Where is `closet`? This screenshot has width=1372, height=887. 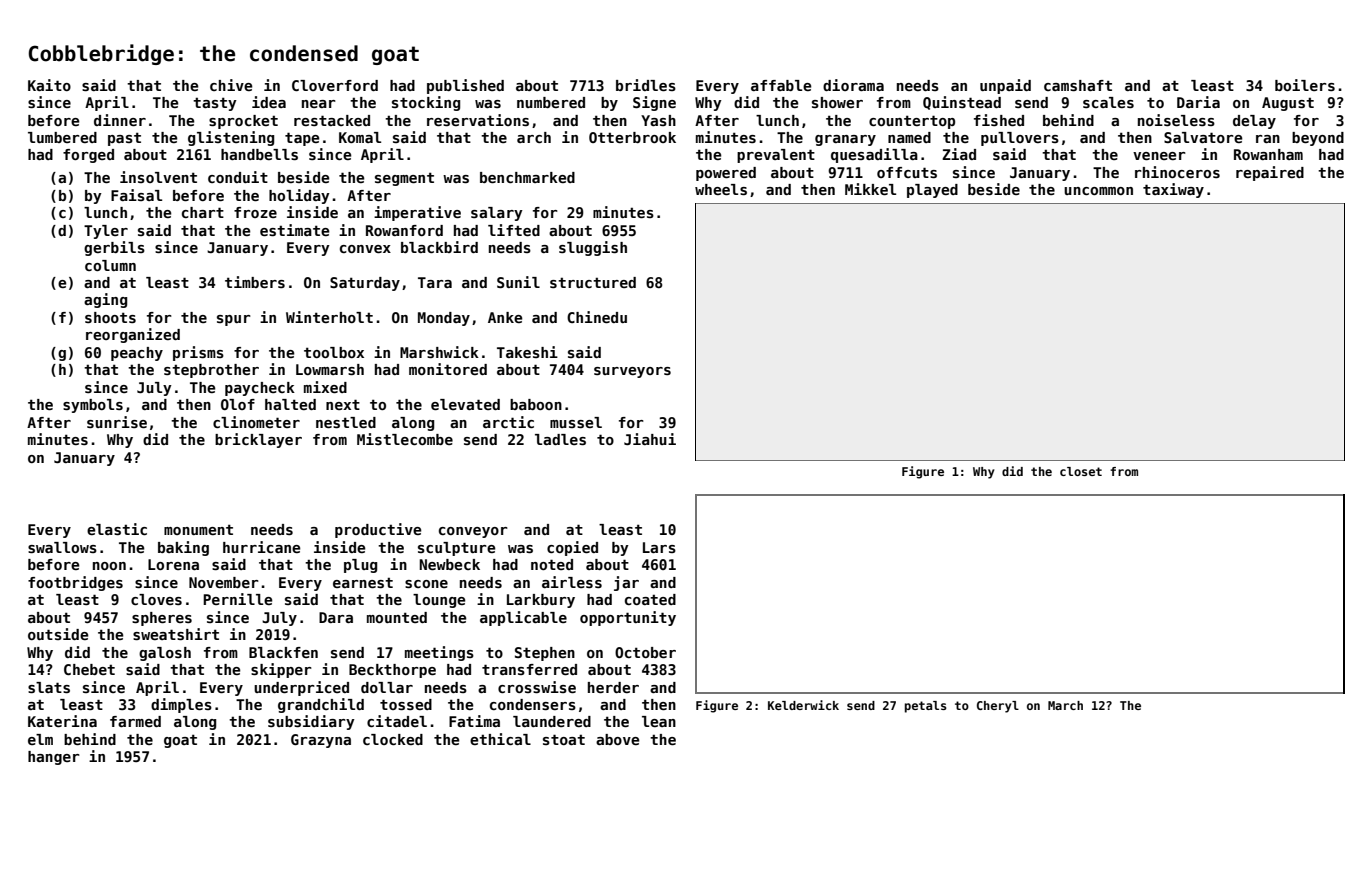 closet is located at coordinates (1081, 471).
